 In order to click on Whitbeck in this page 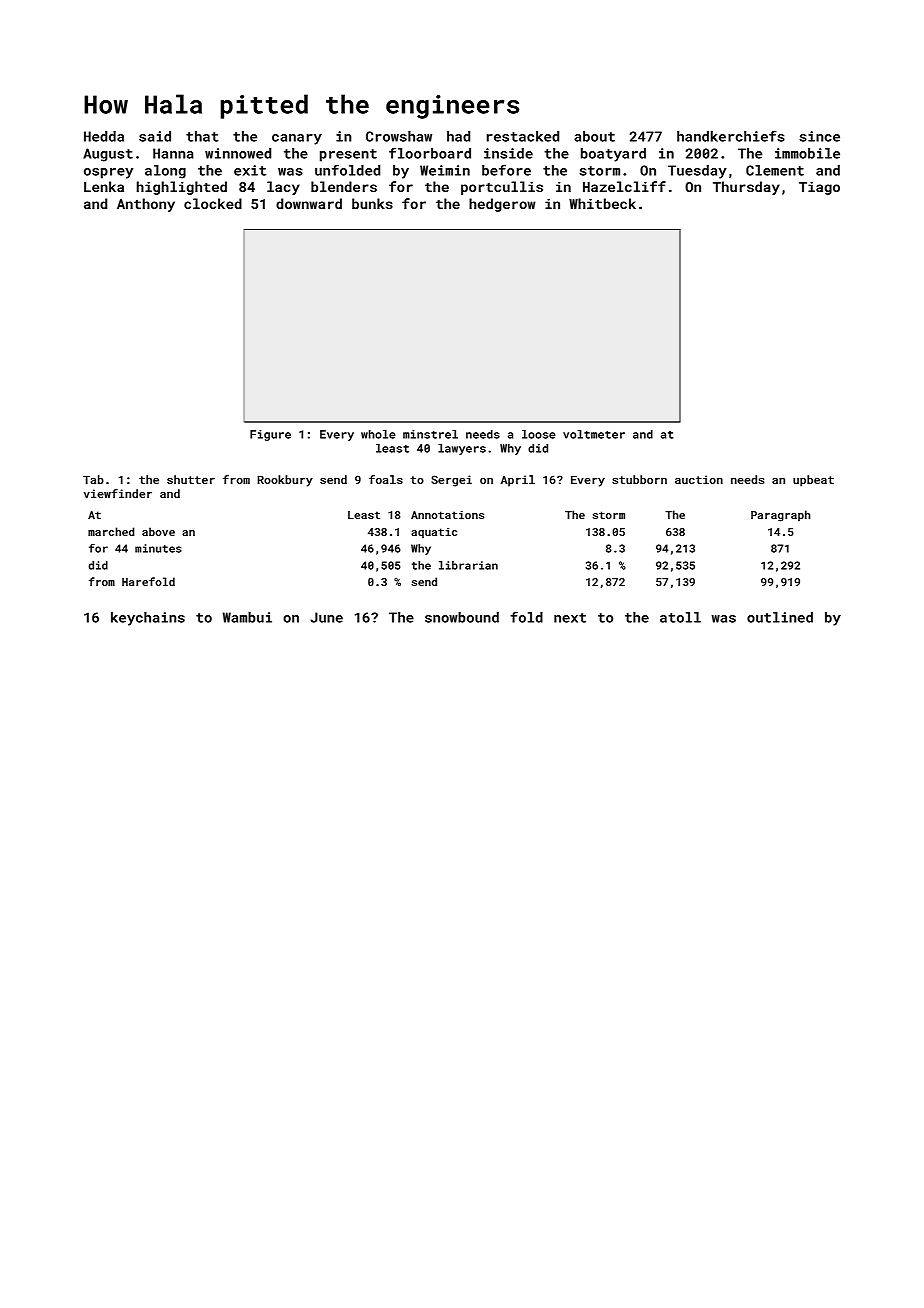, I will do `click(602, 203)`.
